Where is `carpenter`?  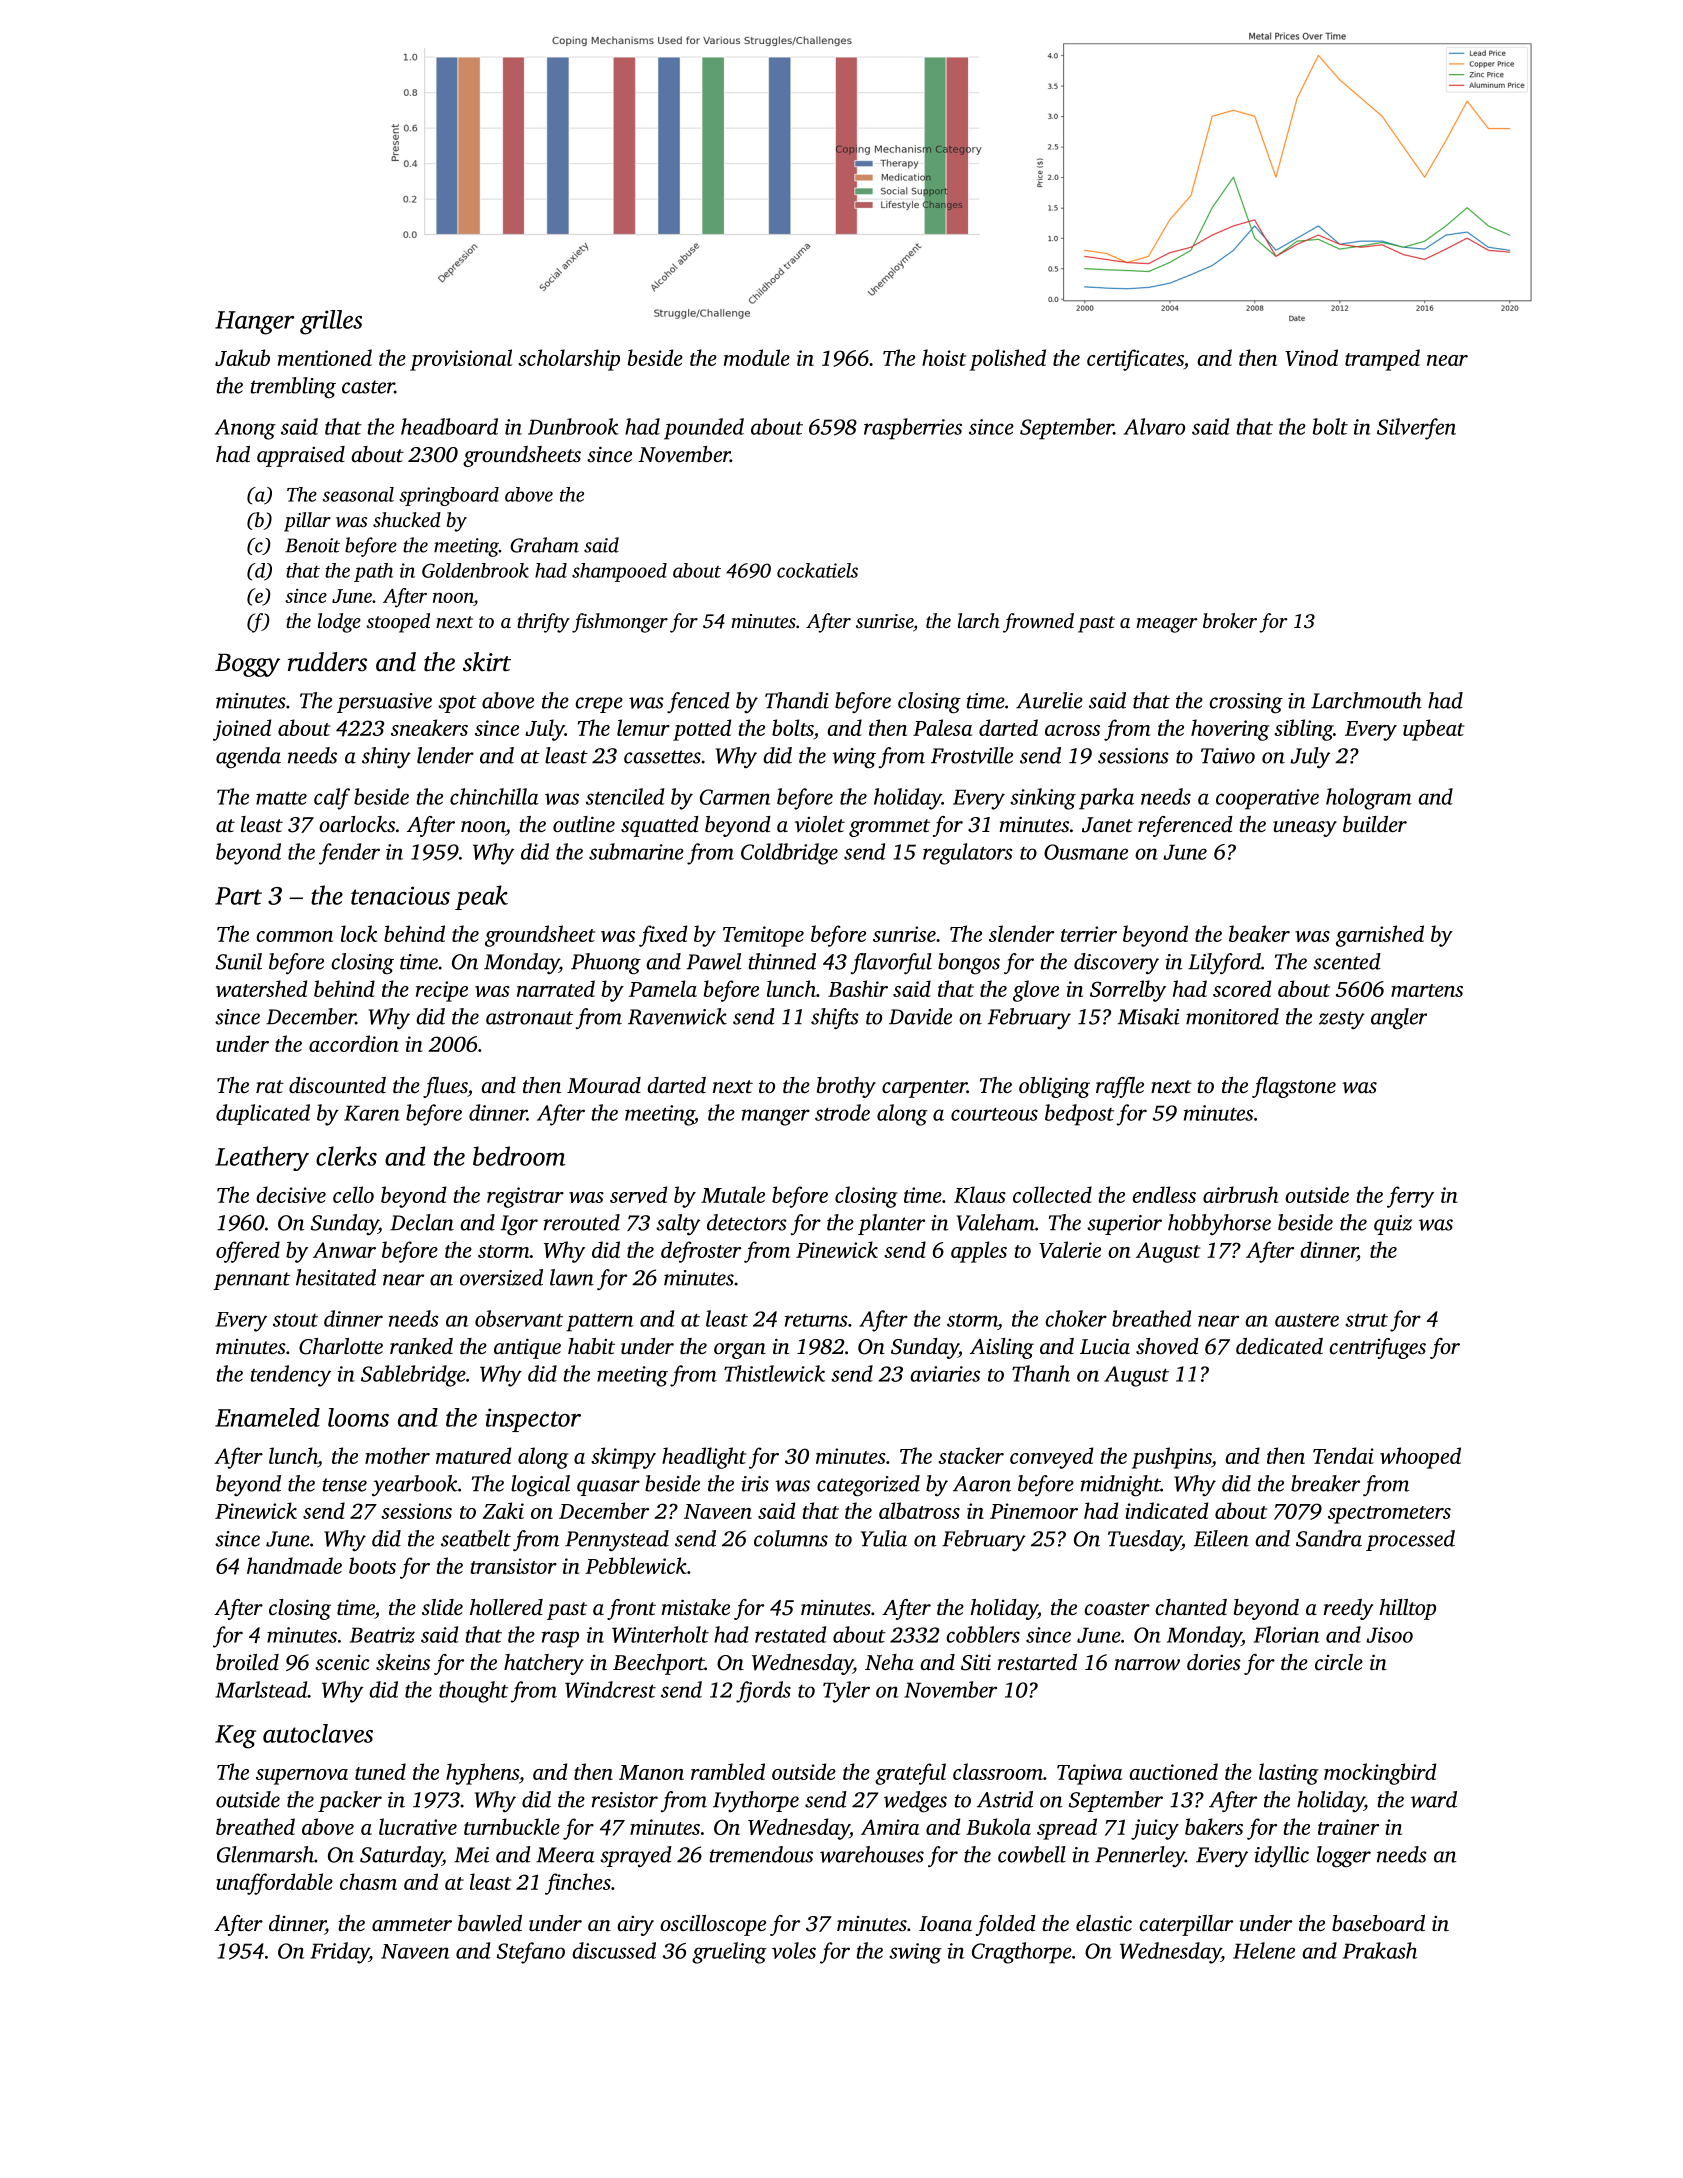
carpenter is located at coordinates (924, 1089).
